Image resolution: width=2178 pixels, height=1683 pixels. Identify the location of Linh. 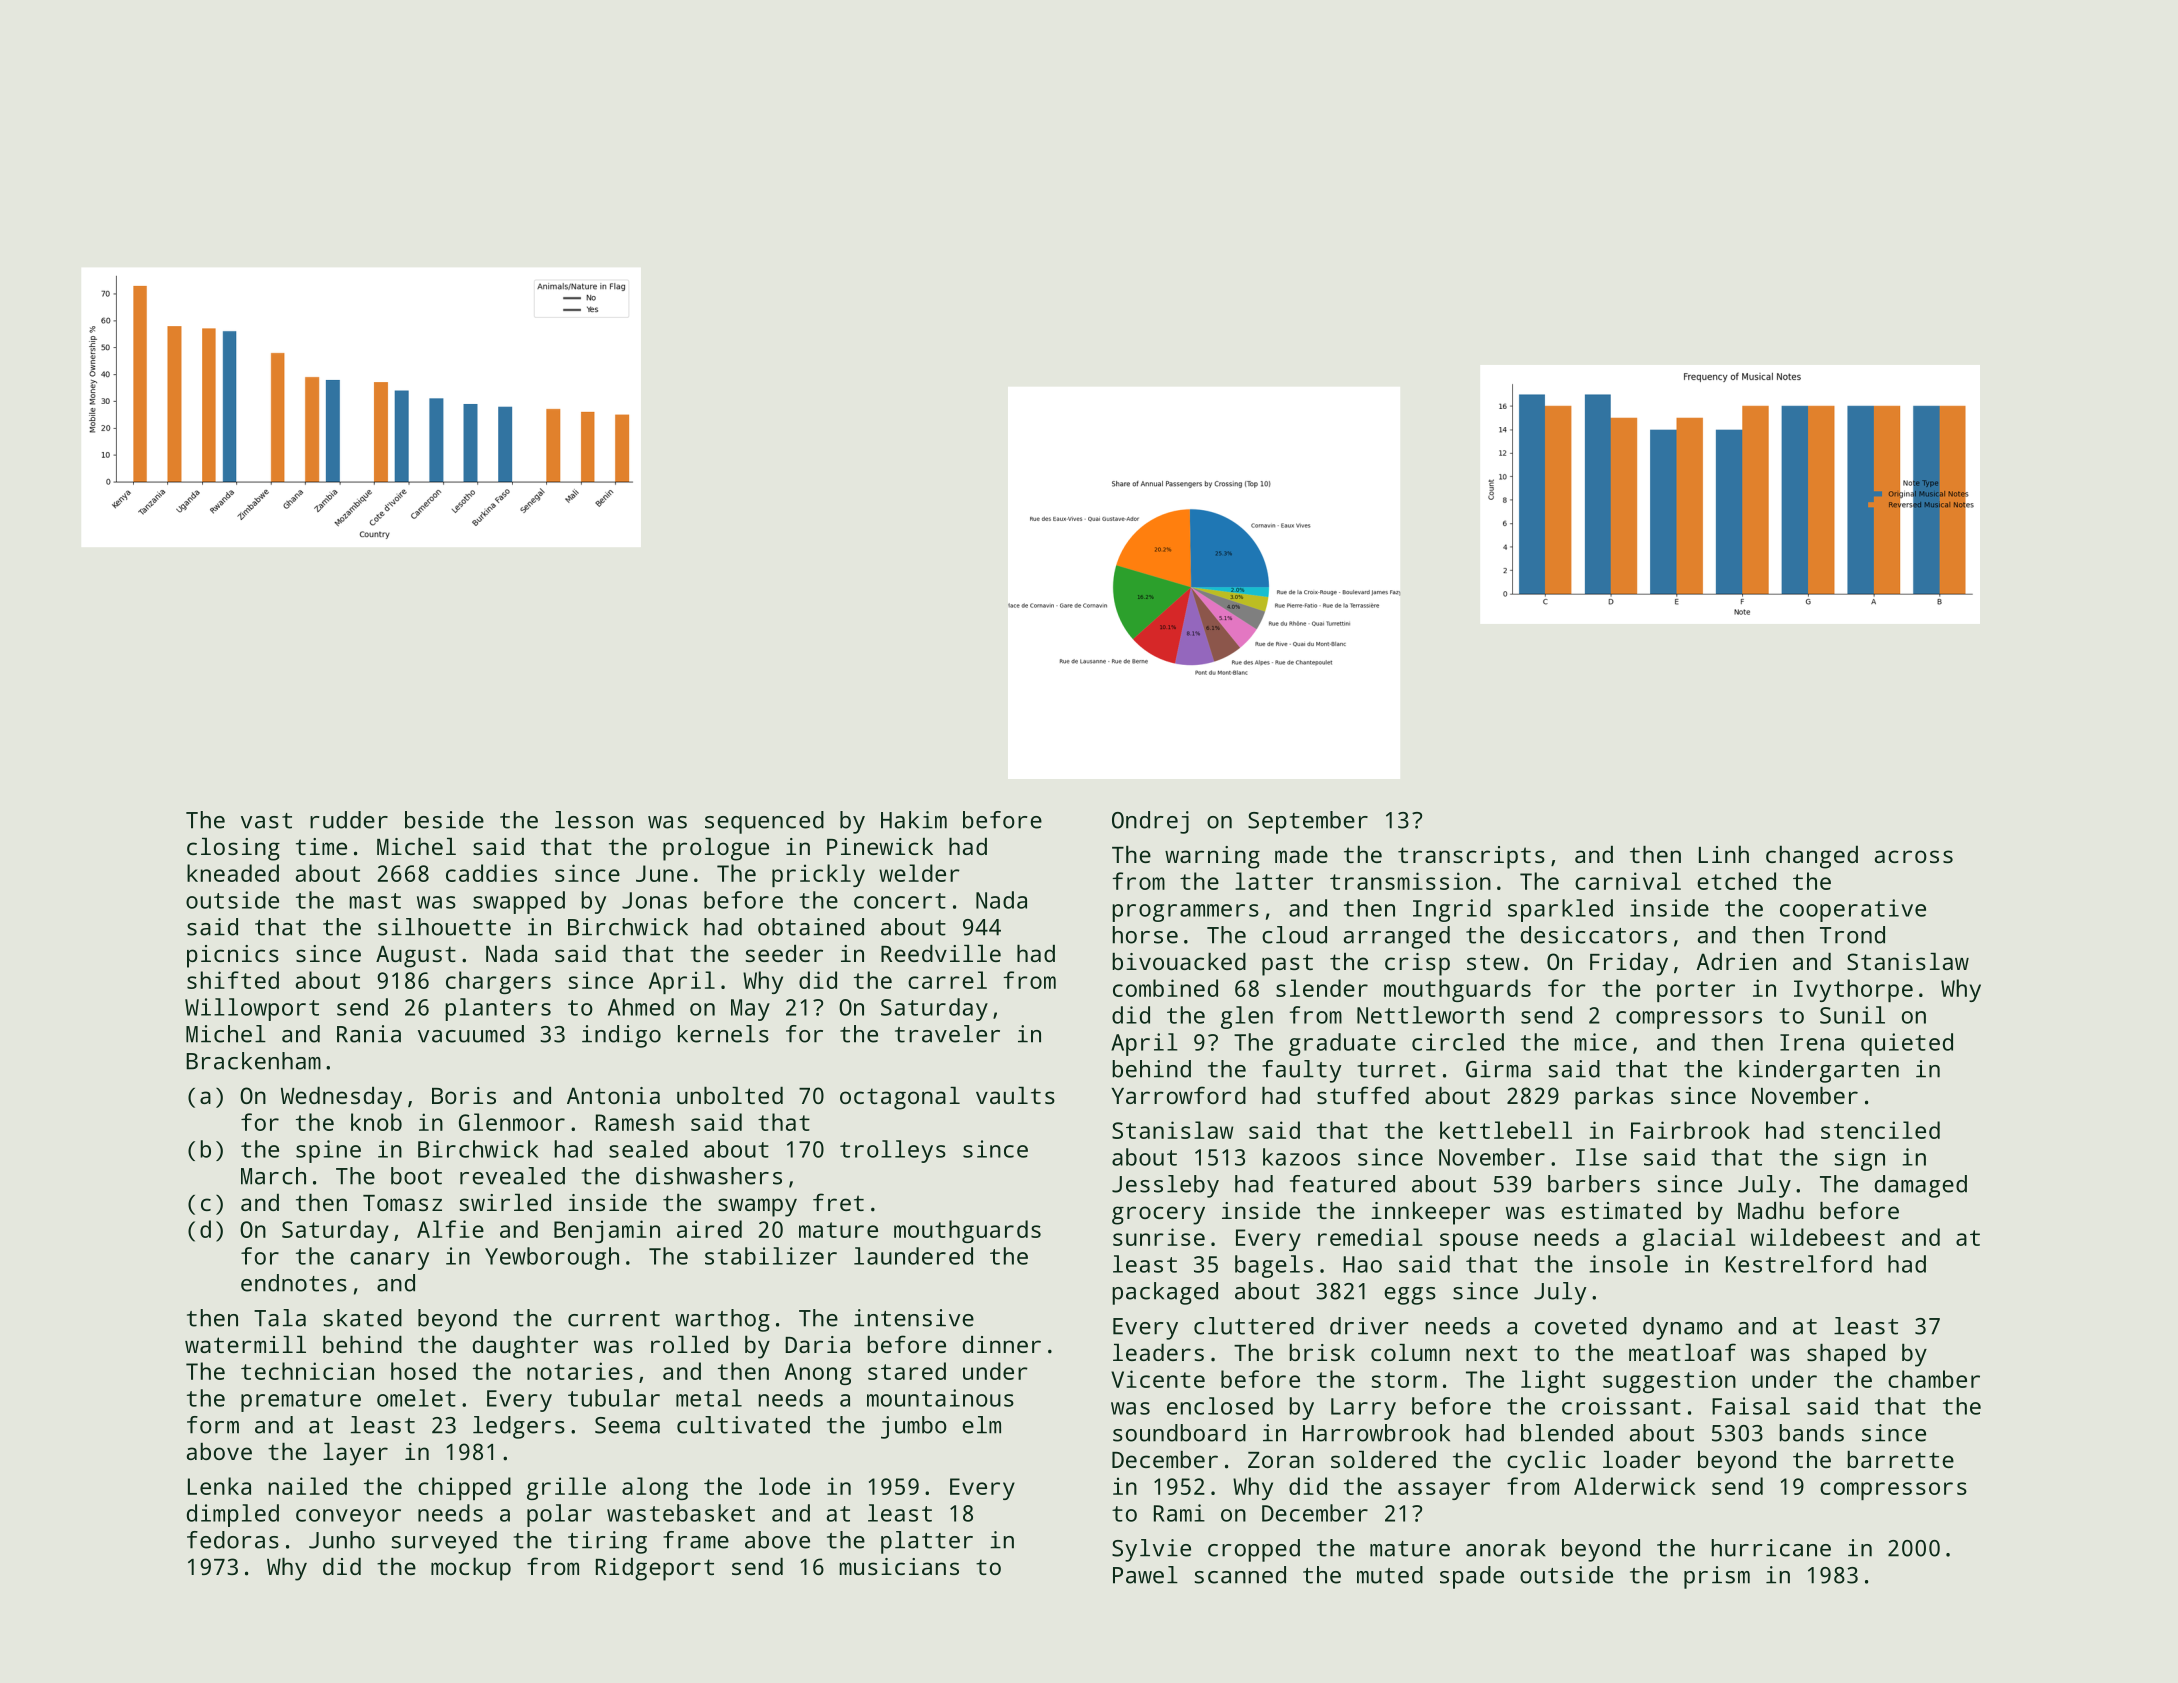
(1724, 854).
